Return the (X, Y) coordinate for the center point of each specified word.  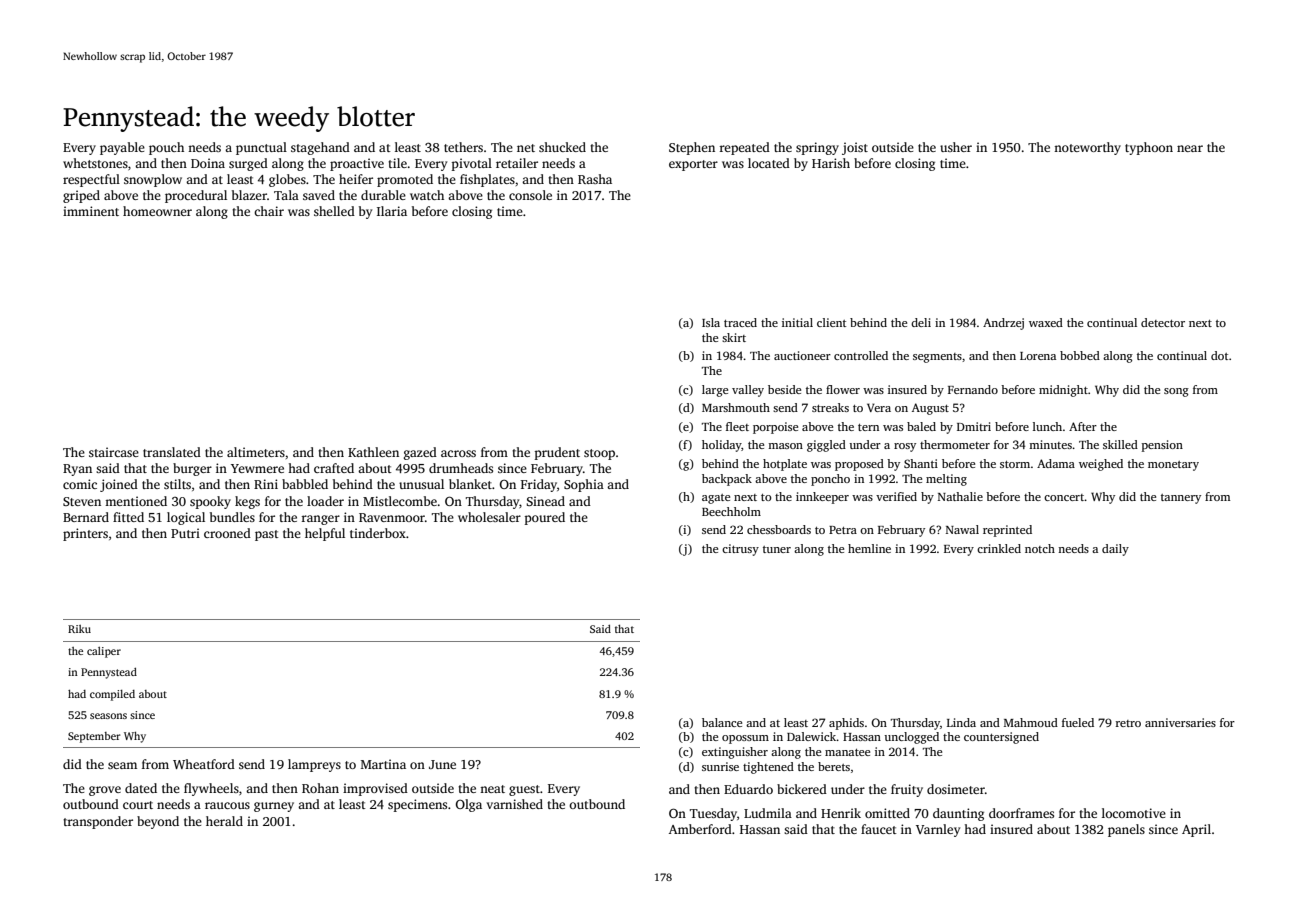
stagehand (320, 148)
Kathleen (373, 452)
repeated (744, 148)
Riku (79, 629)
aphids (846, 724)
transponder (98, 822)
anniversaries (1180, 722)
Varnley (938, 830)
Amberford (700, 829)
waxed (1046, 322)
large (715, 391)
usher (956, 147)
